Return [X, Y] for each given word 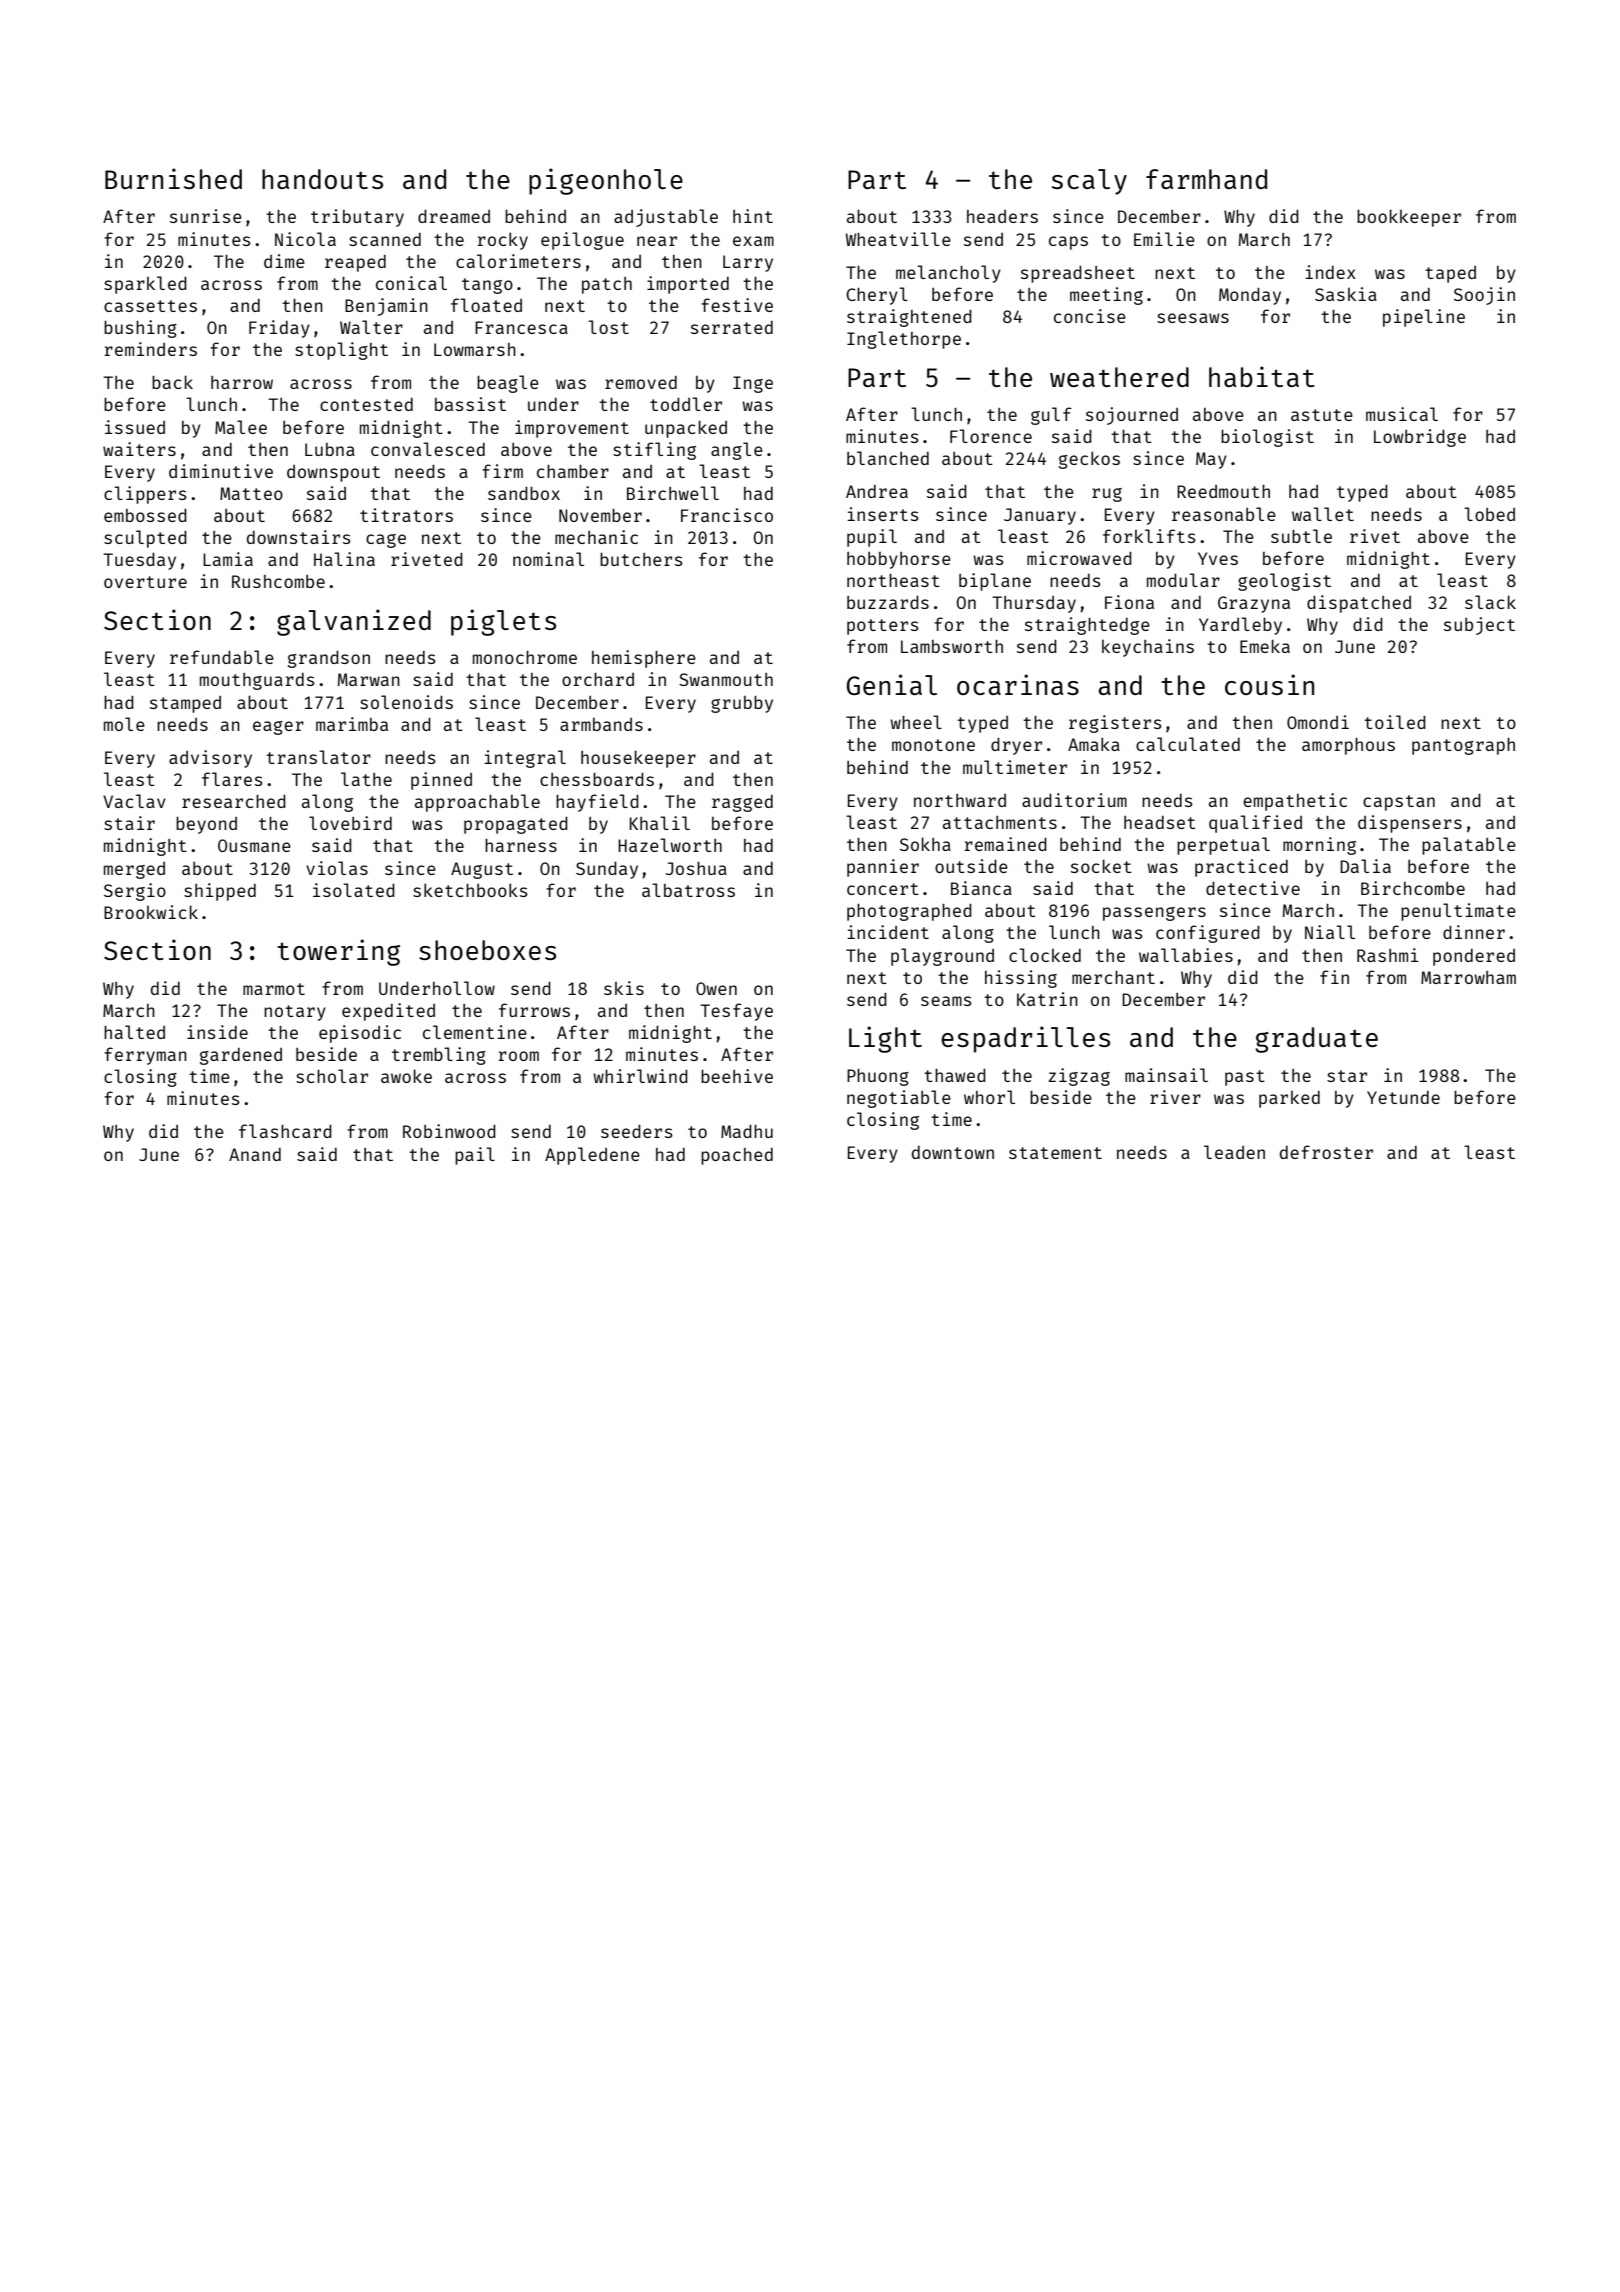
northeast [893, 580]
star [1347, 1076]
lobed [1489, 514]
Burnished [173, 178]
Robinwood [449, 1131]
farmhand [1206, 179]
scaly [1089, 182]
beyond [206, 825]
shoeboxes [487, 950]
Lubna [330, 449]
